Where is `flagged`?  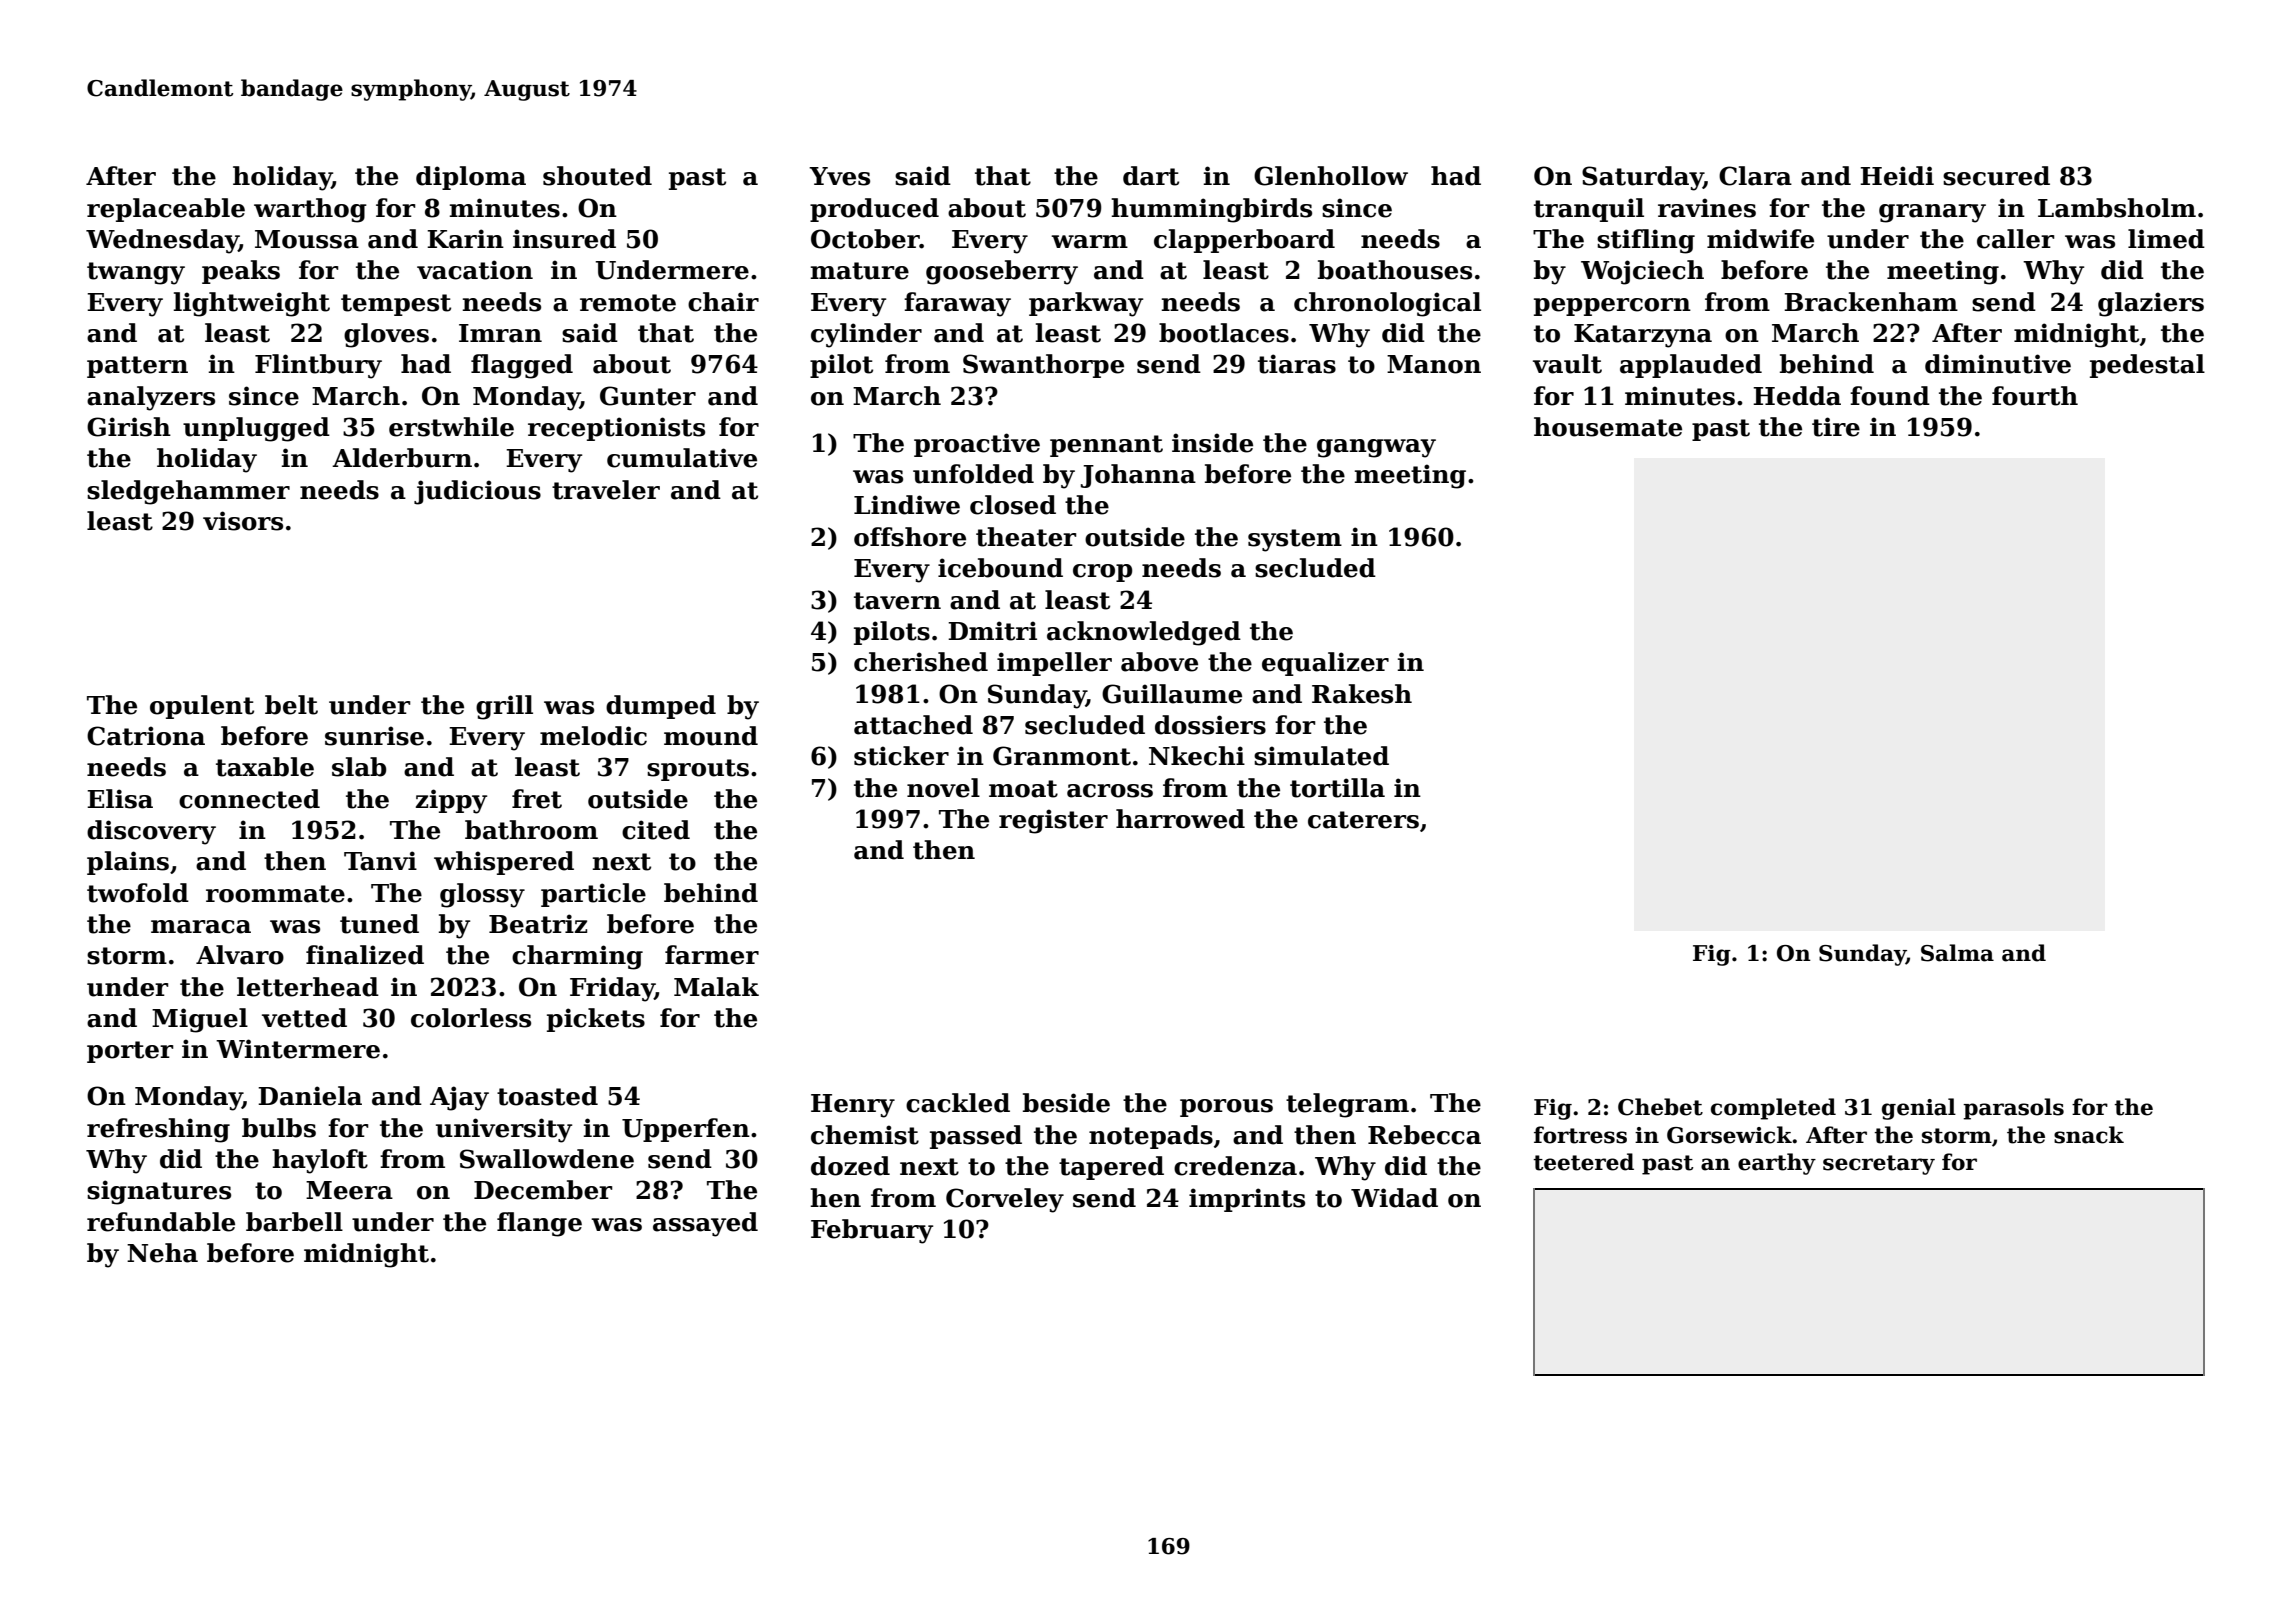 flagged is located at coordinates (522, 366).
